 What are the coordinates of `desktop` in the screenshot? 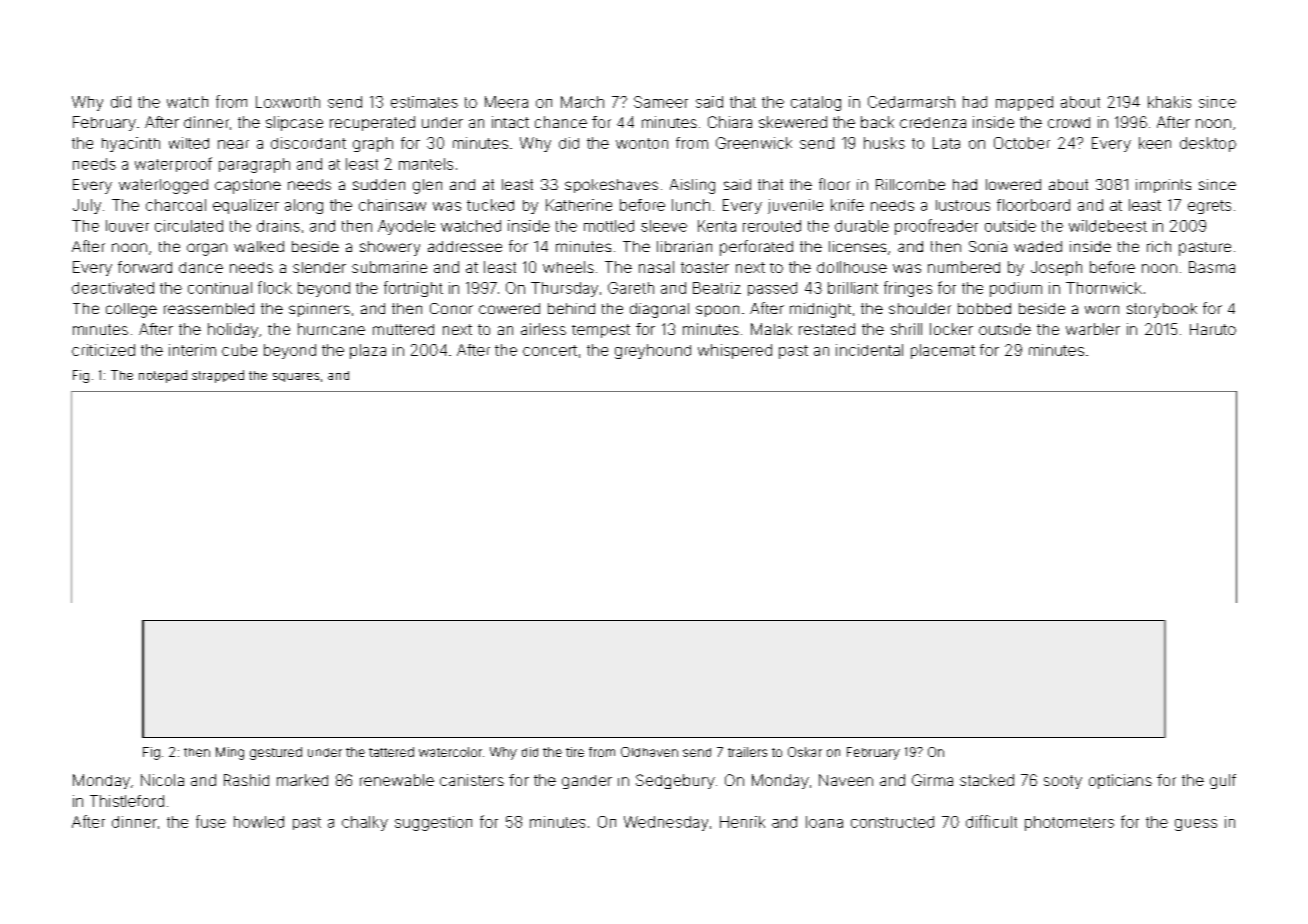 It's located at (1208, 144).
